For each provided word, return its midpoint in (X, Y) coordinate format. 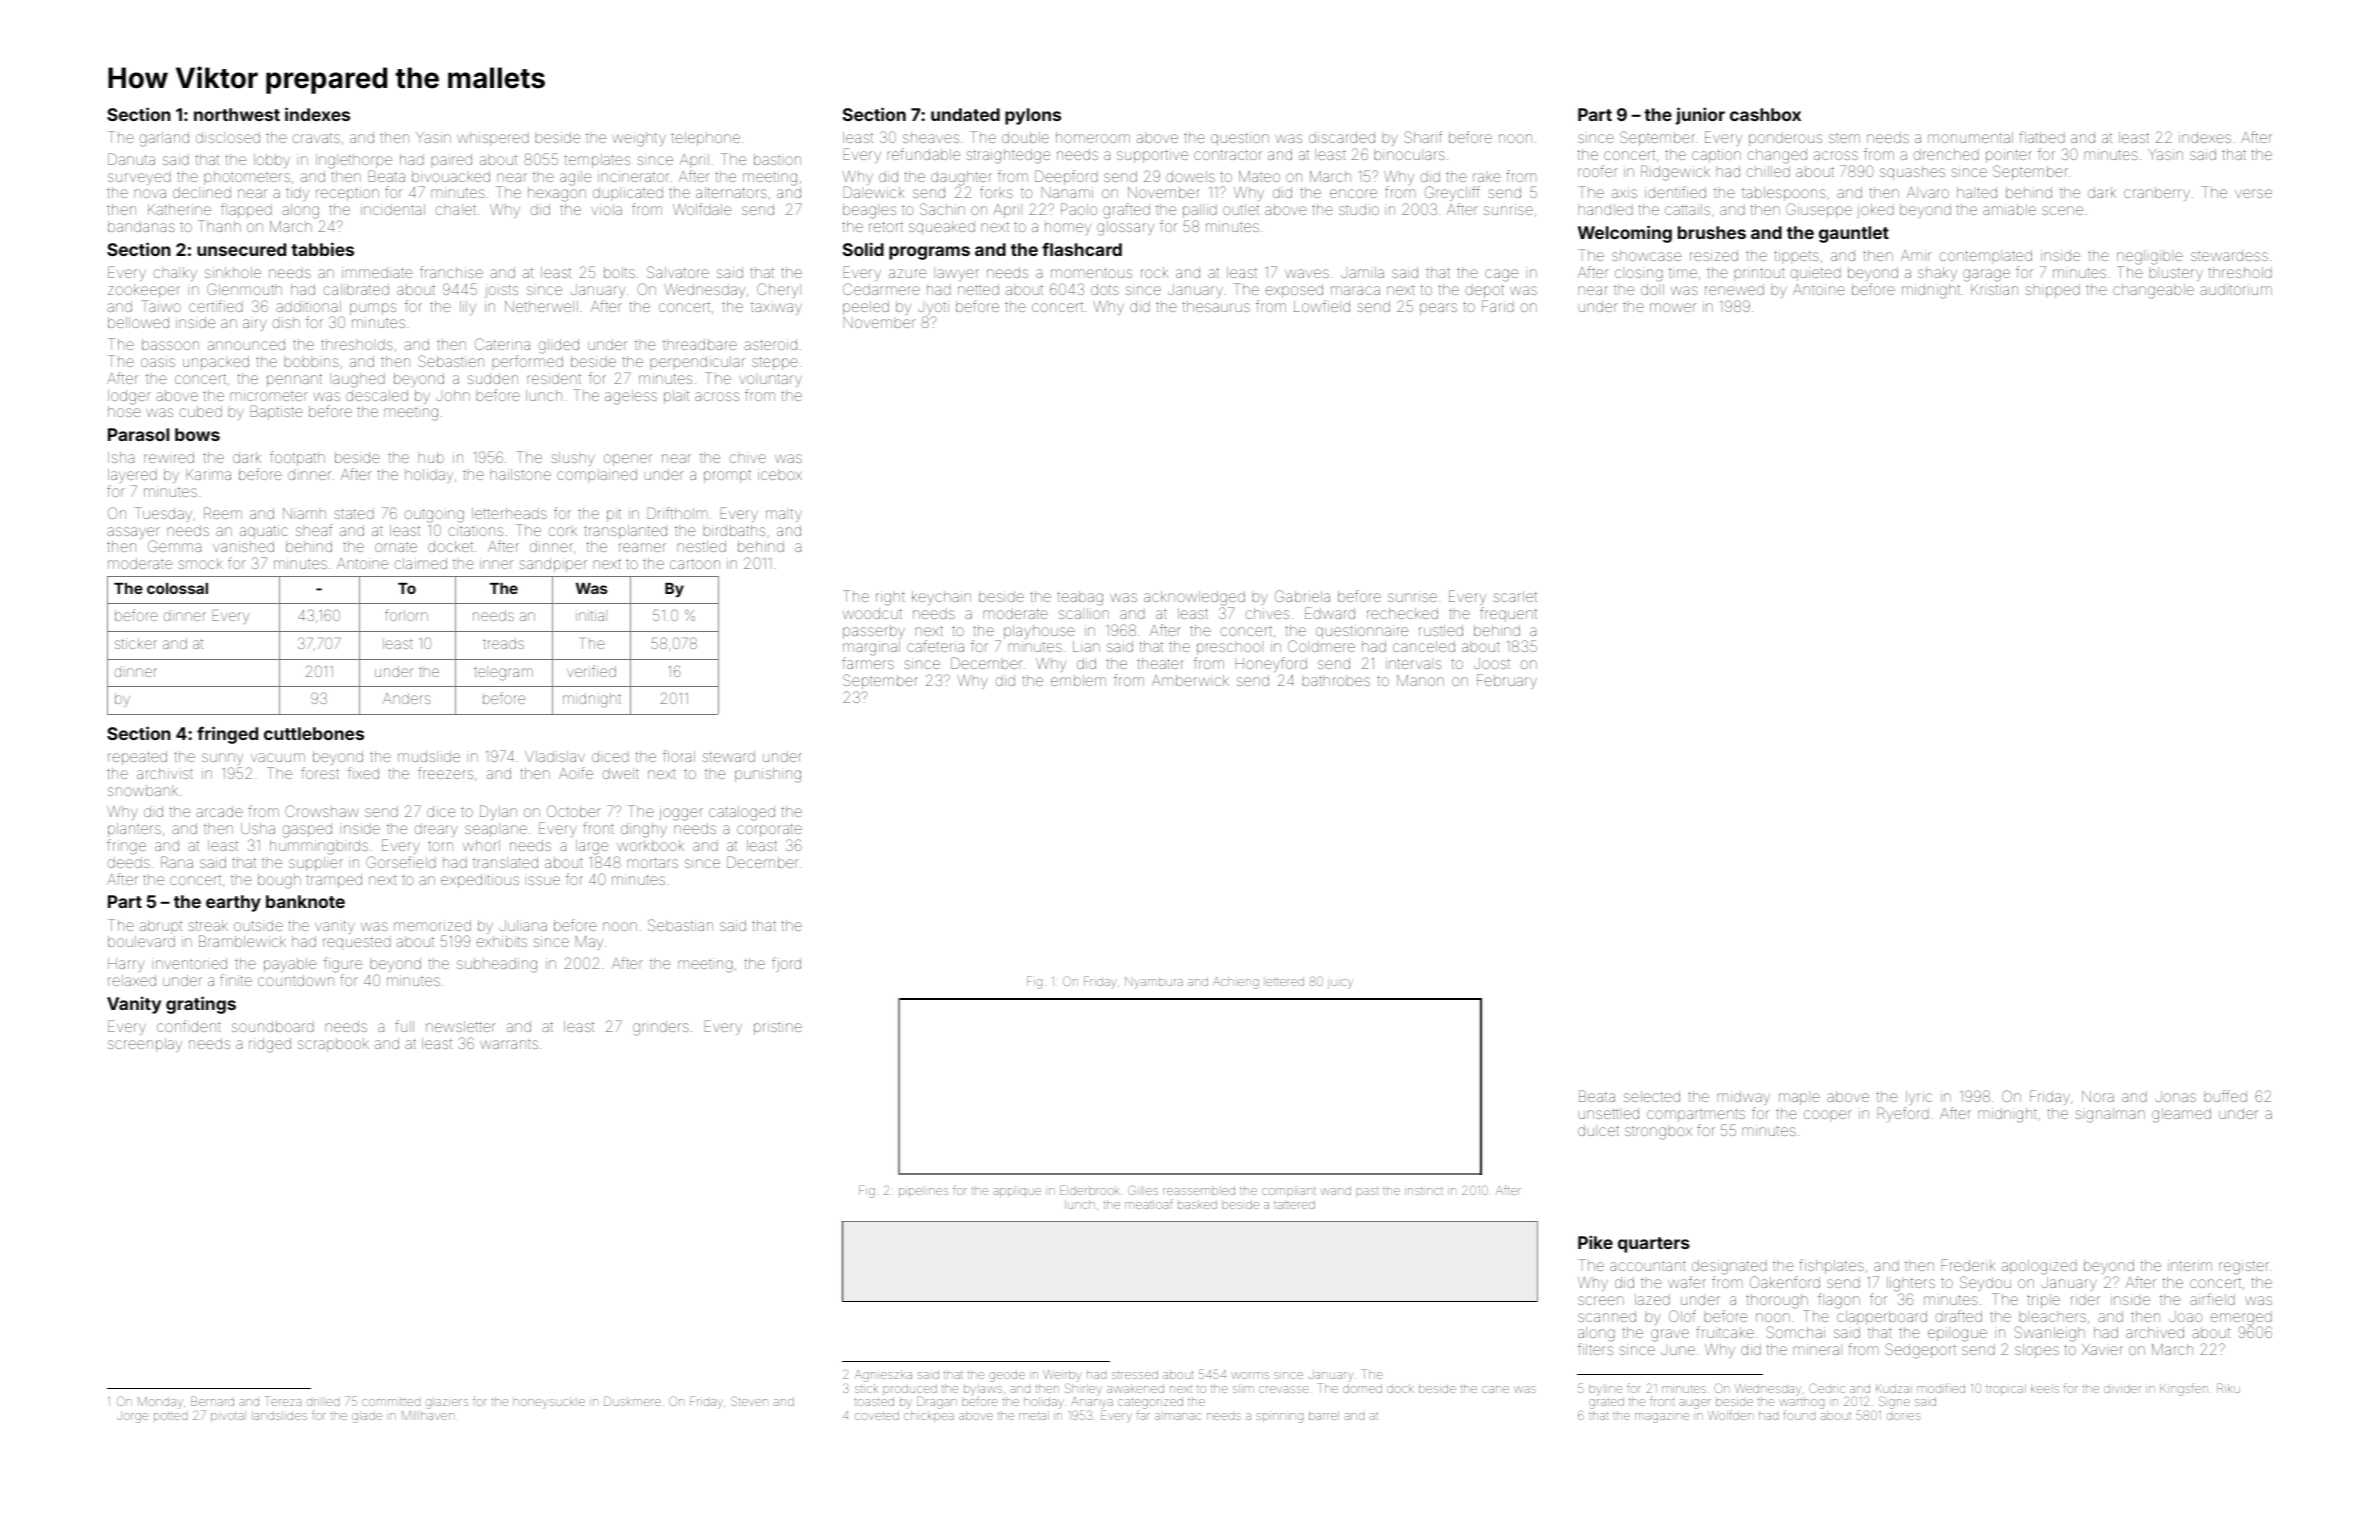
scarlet (1515, 596)
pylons (1033, 116)
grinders (661, 1028)
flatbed (2042, 137)
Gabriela (1302, 596)
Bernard (212, 1401)
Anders (407, 698)
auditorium (2236, 289)
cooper (1828, 1116)
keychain (941, 598)
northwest (237, 114)
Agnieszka (883, 1376)
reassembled (1199, 1190)
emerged (2241, 1318)
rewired (169, 457)
